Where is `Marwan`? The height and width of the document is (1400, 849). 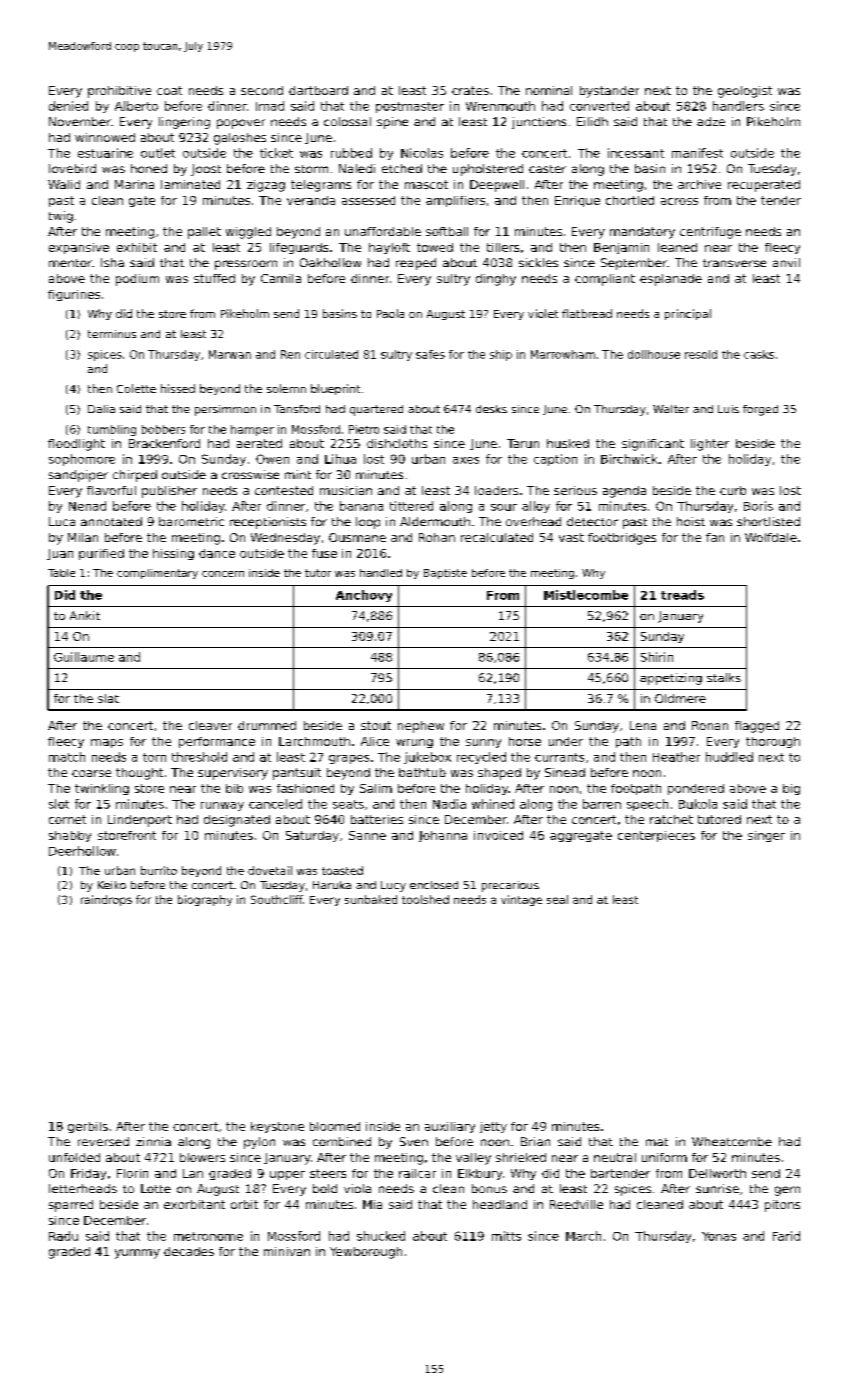
Marwan is located at coordinates (230, 354).
